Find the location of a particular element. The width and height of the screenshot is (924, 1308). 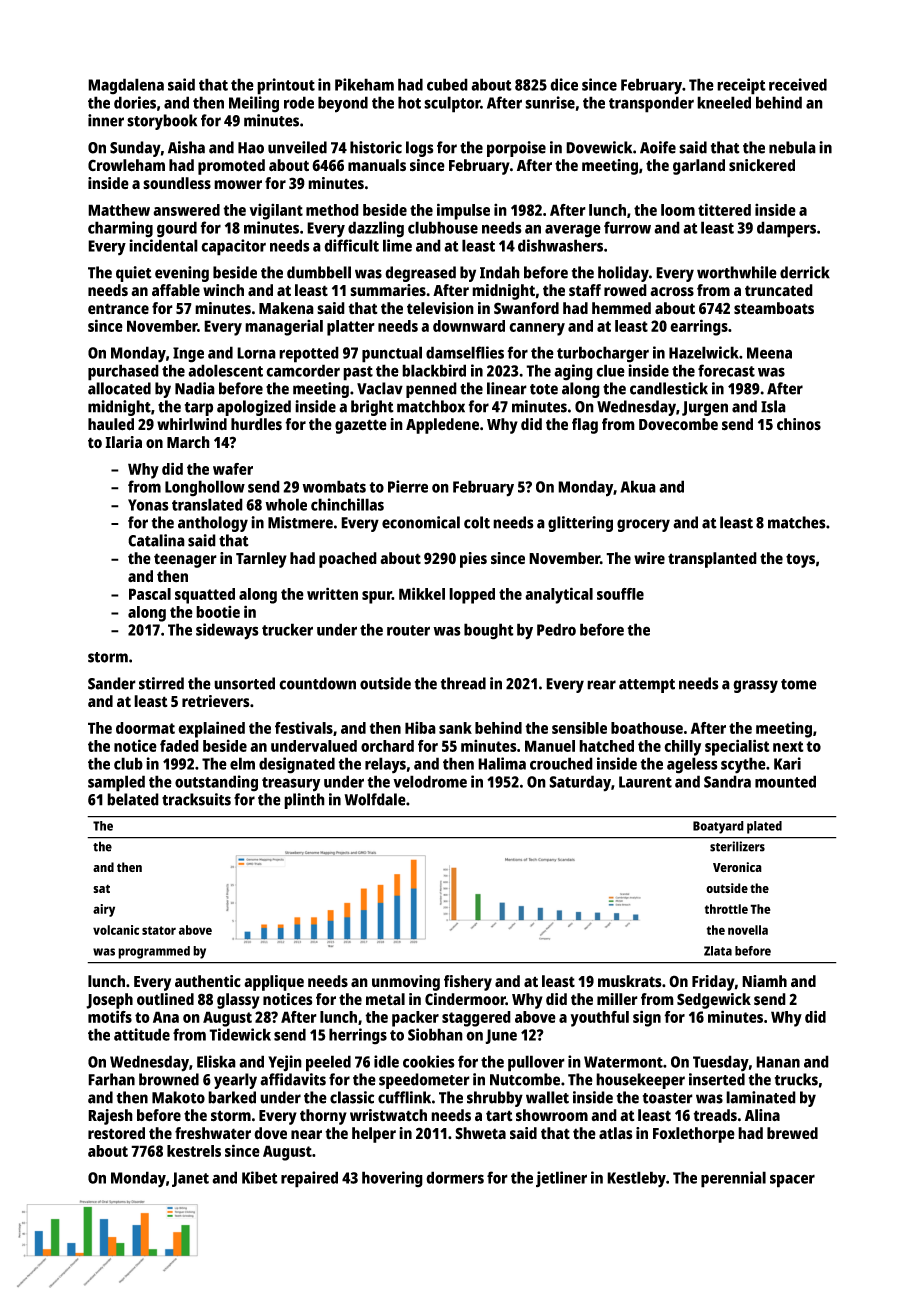

bought is located at coordinates (489, 631).
